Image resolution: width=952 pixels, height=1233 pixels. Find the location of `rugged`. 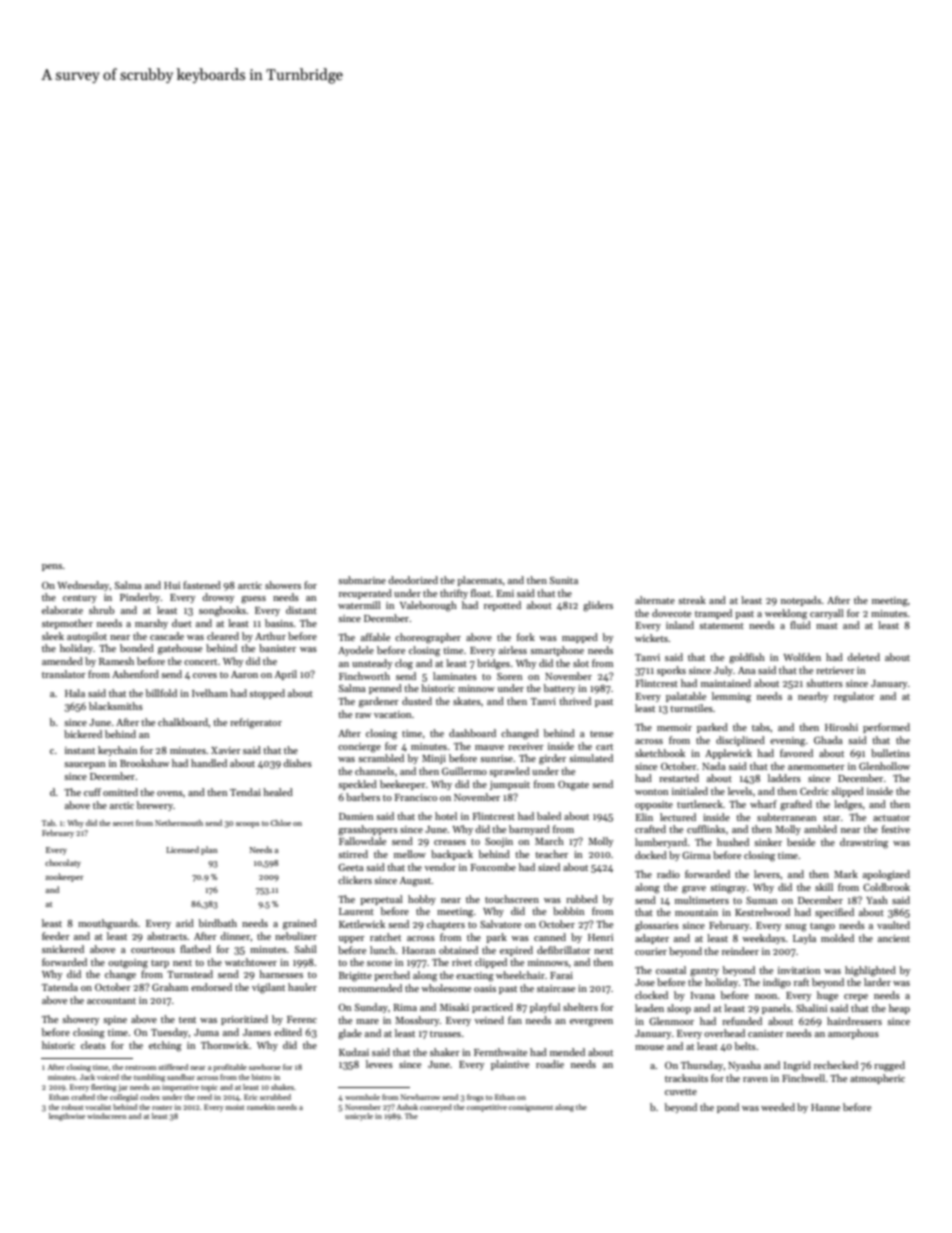

rugged is located at coordinates (889, 1066).
